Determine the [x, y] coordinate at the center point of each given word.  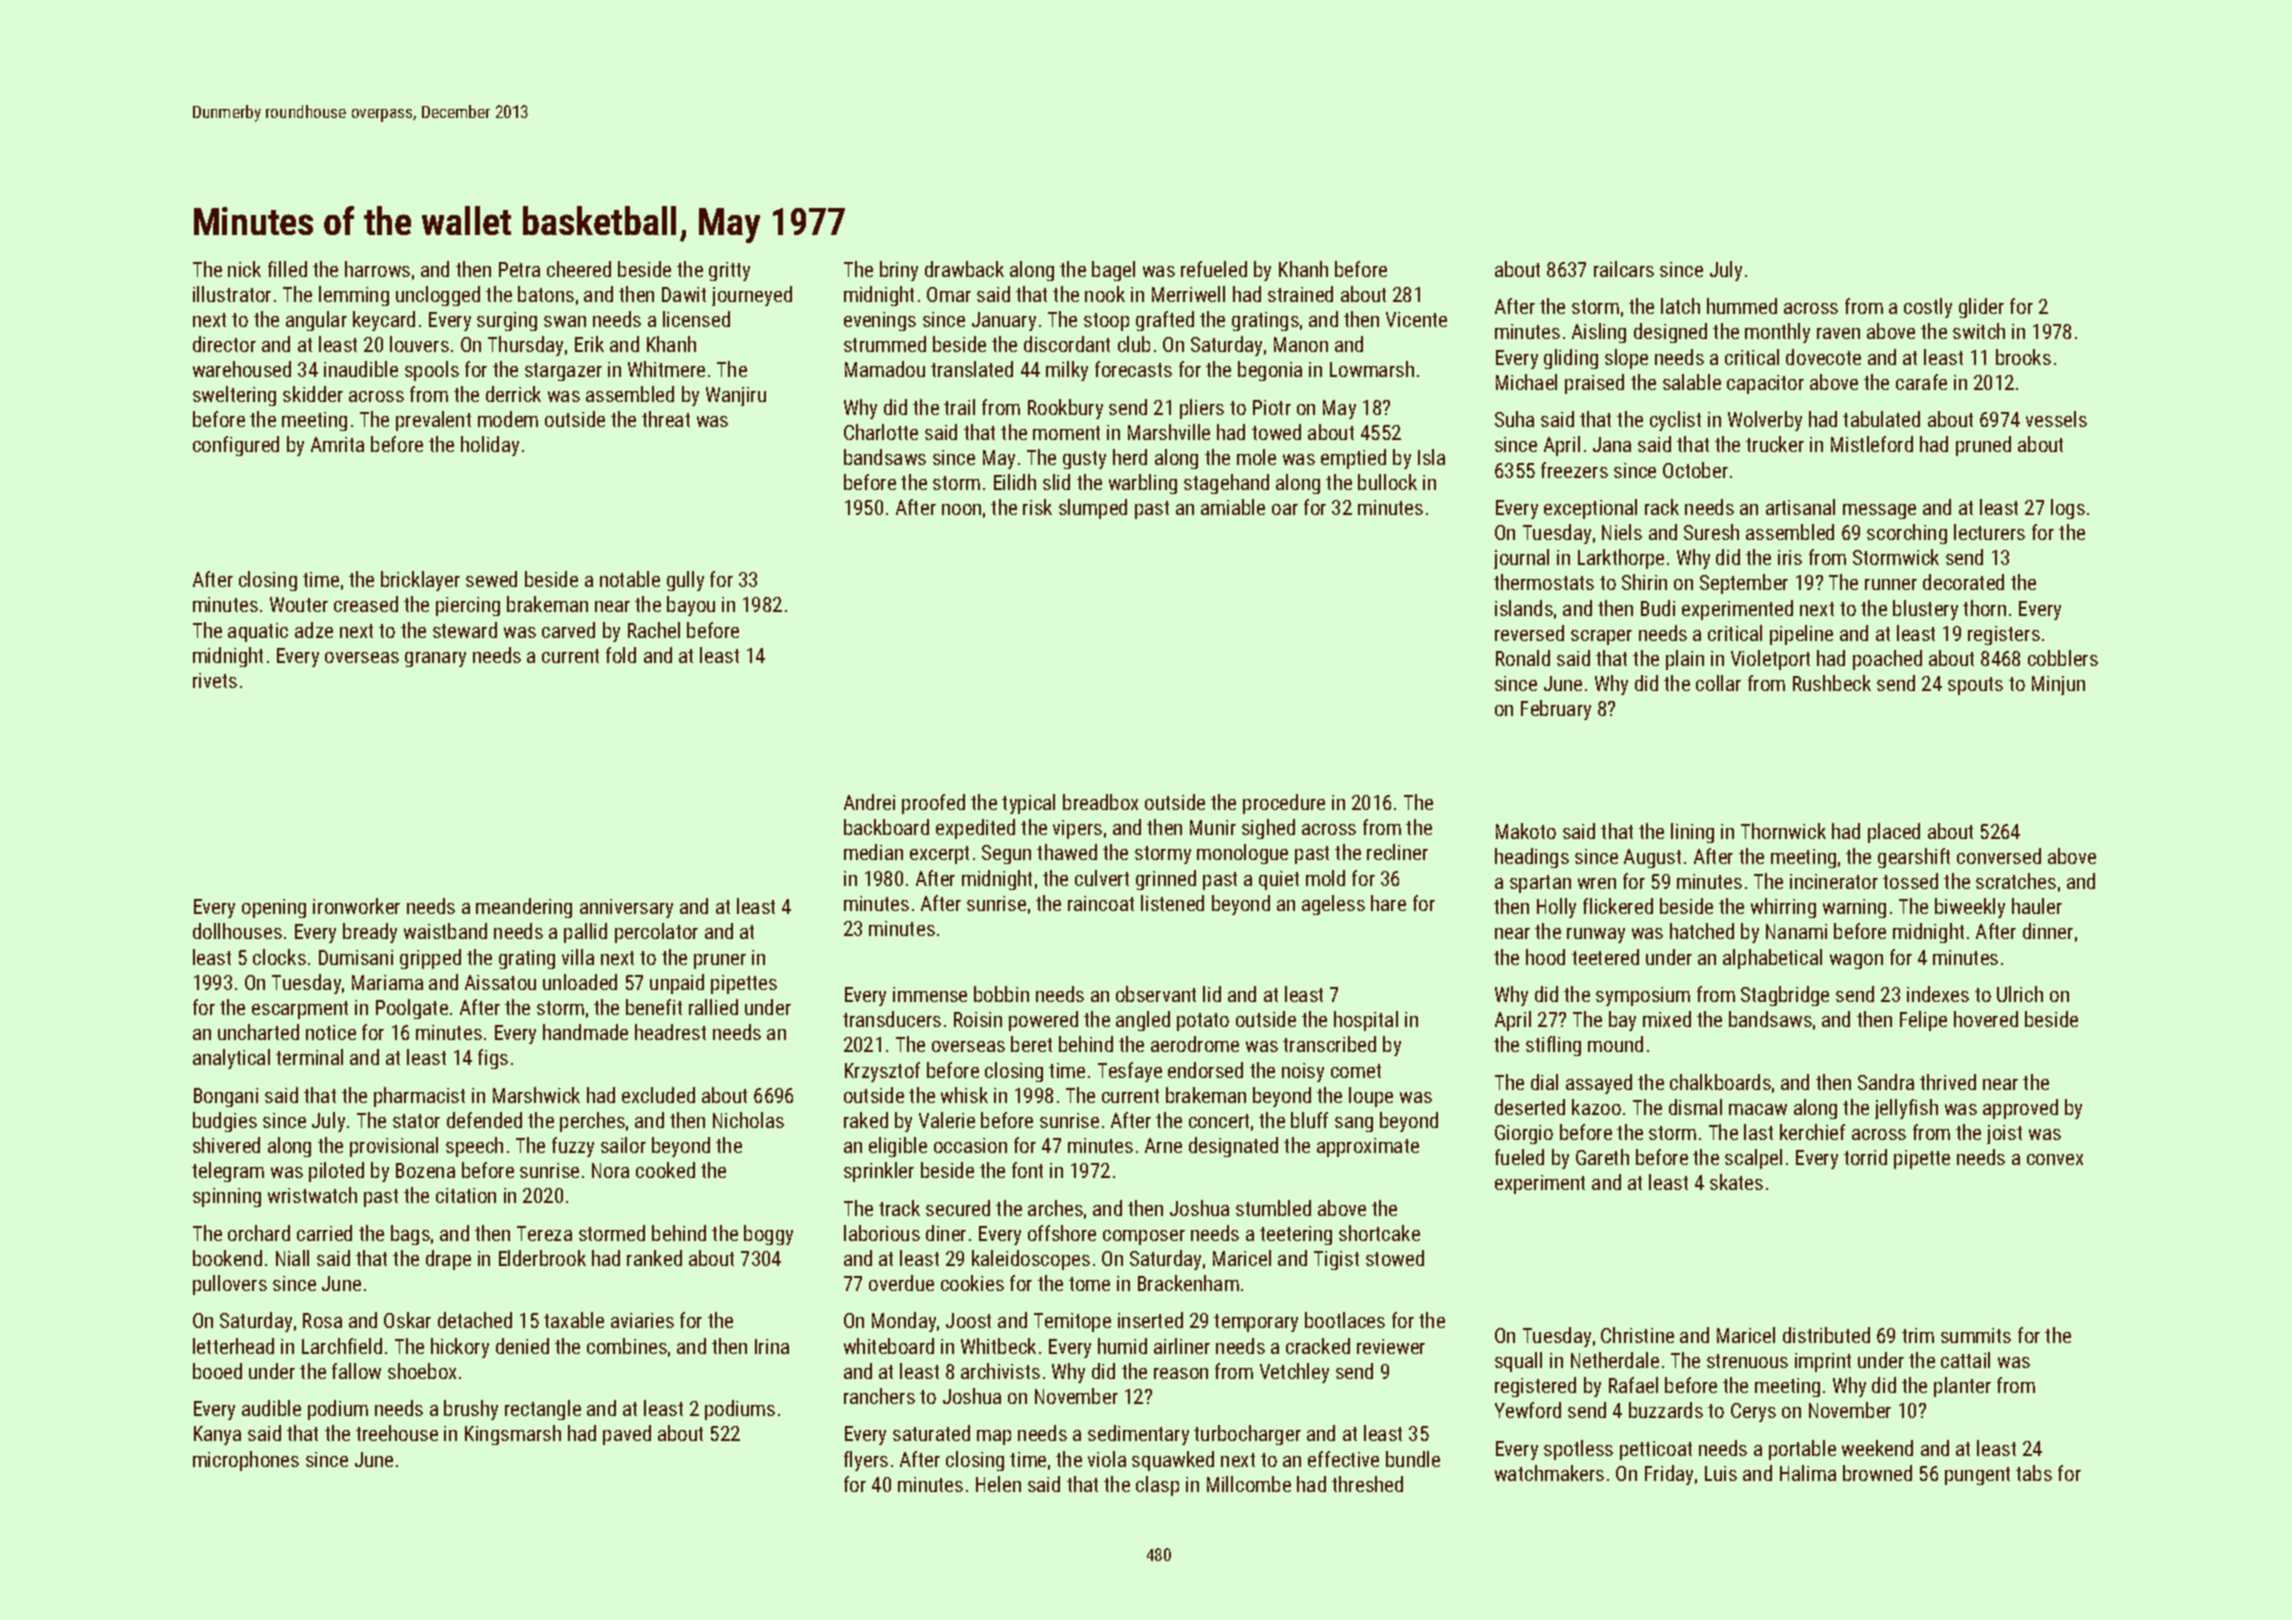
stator [416, 1121]
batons [546, 294]
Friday [1669, 1475]
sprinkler [879, 1172]
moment [1066, 433]
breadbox [1100, 802]
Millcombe [1249, 1484]
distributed [1826, 1335]
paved [627, 1435]
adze [314, 630]
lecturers [1989, 532]
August [1652, 858]
